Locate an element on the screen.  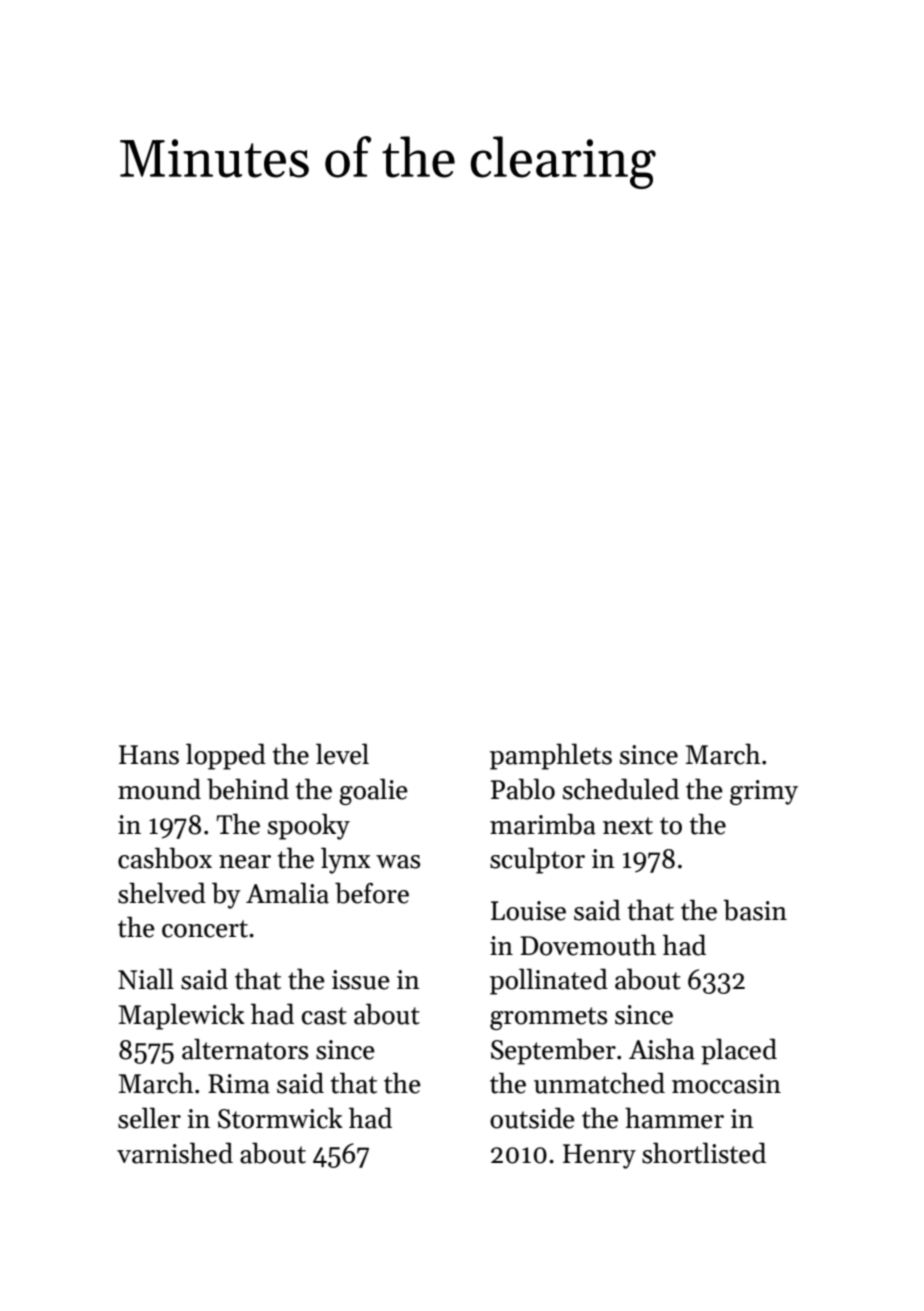
Henry is located at coordinates (599, 1156).
